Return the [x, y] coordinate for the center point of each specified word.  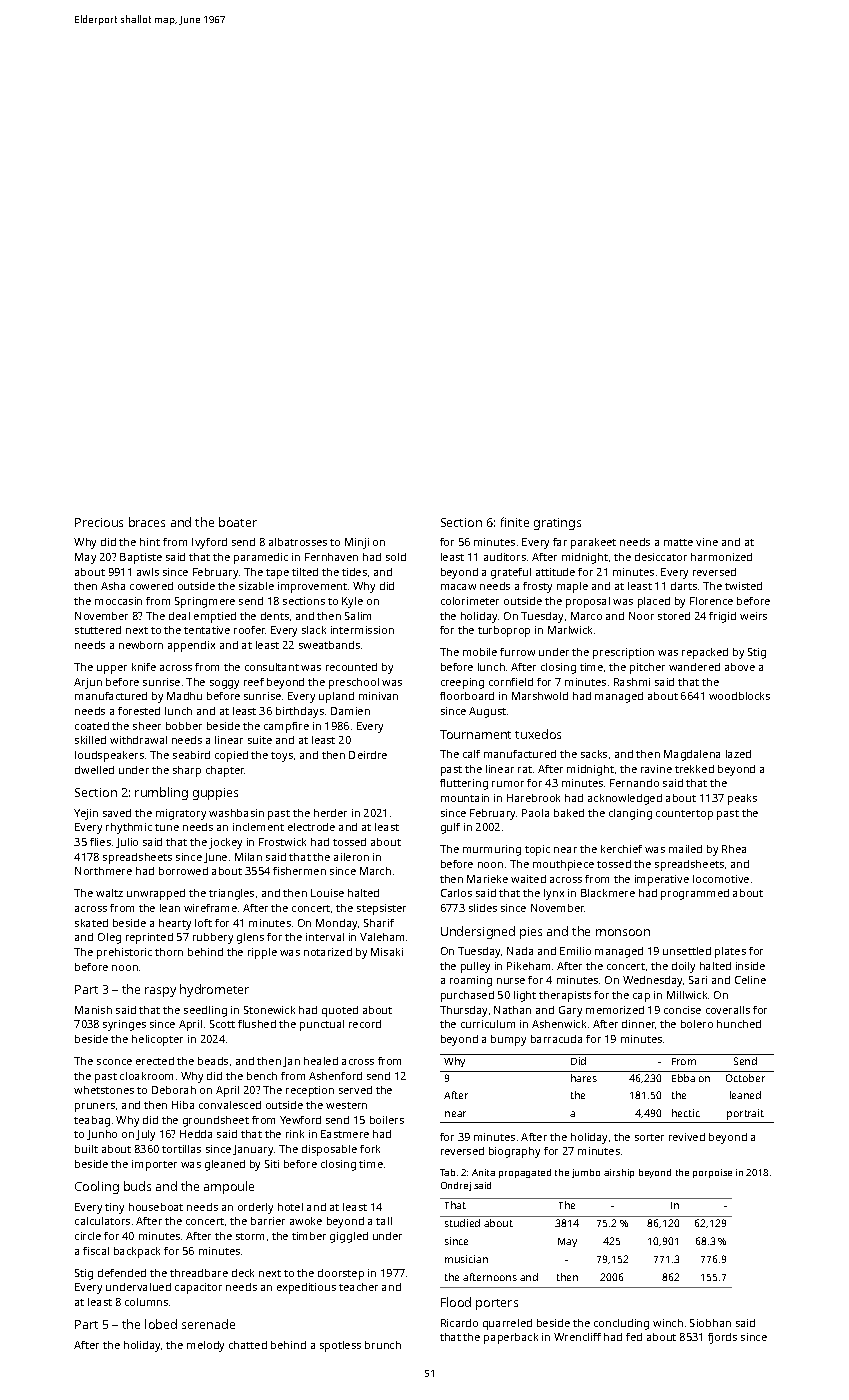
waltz [109, 893]
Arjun [88, 683]
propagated [525, 1173]
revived [687, 1137]
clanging [630, 814]
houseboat [156, 1207]
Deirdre [368, 755]
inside [750, 966]
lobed [161, 1324]
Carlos [456, 893]
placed [654, 602]
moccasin [118, 601]
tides [354, 572]
